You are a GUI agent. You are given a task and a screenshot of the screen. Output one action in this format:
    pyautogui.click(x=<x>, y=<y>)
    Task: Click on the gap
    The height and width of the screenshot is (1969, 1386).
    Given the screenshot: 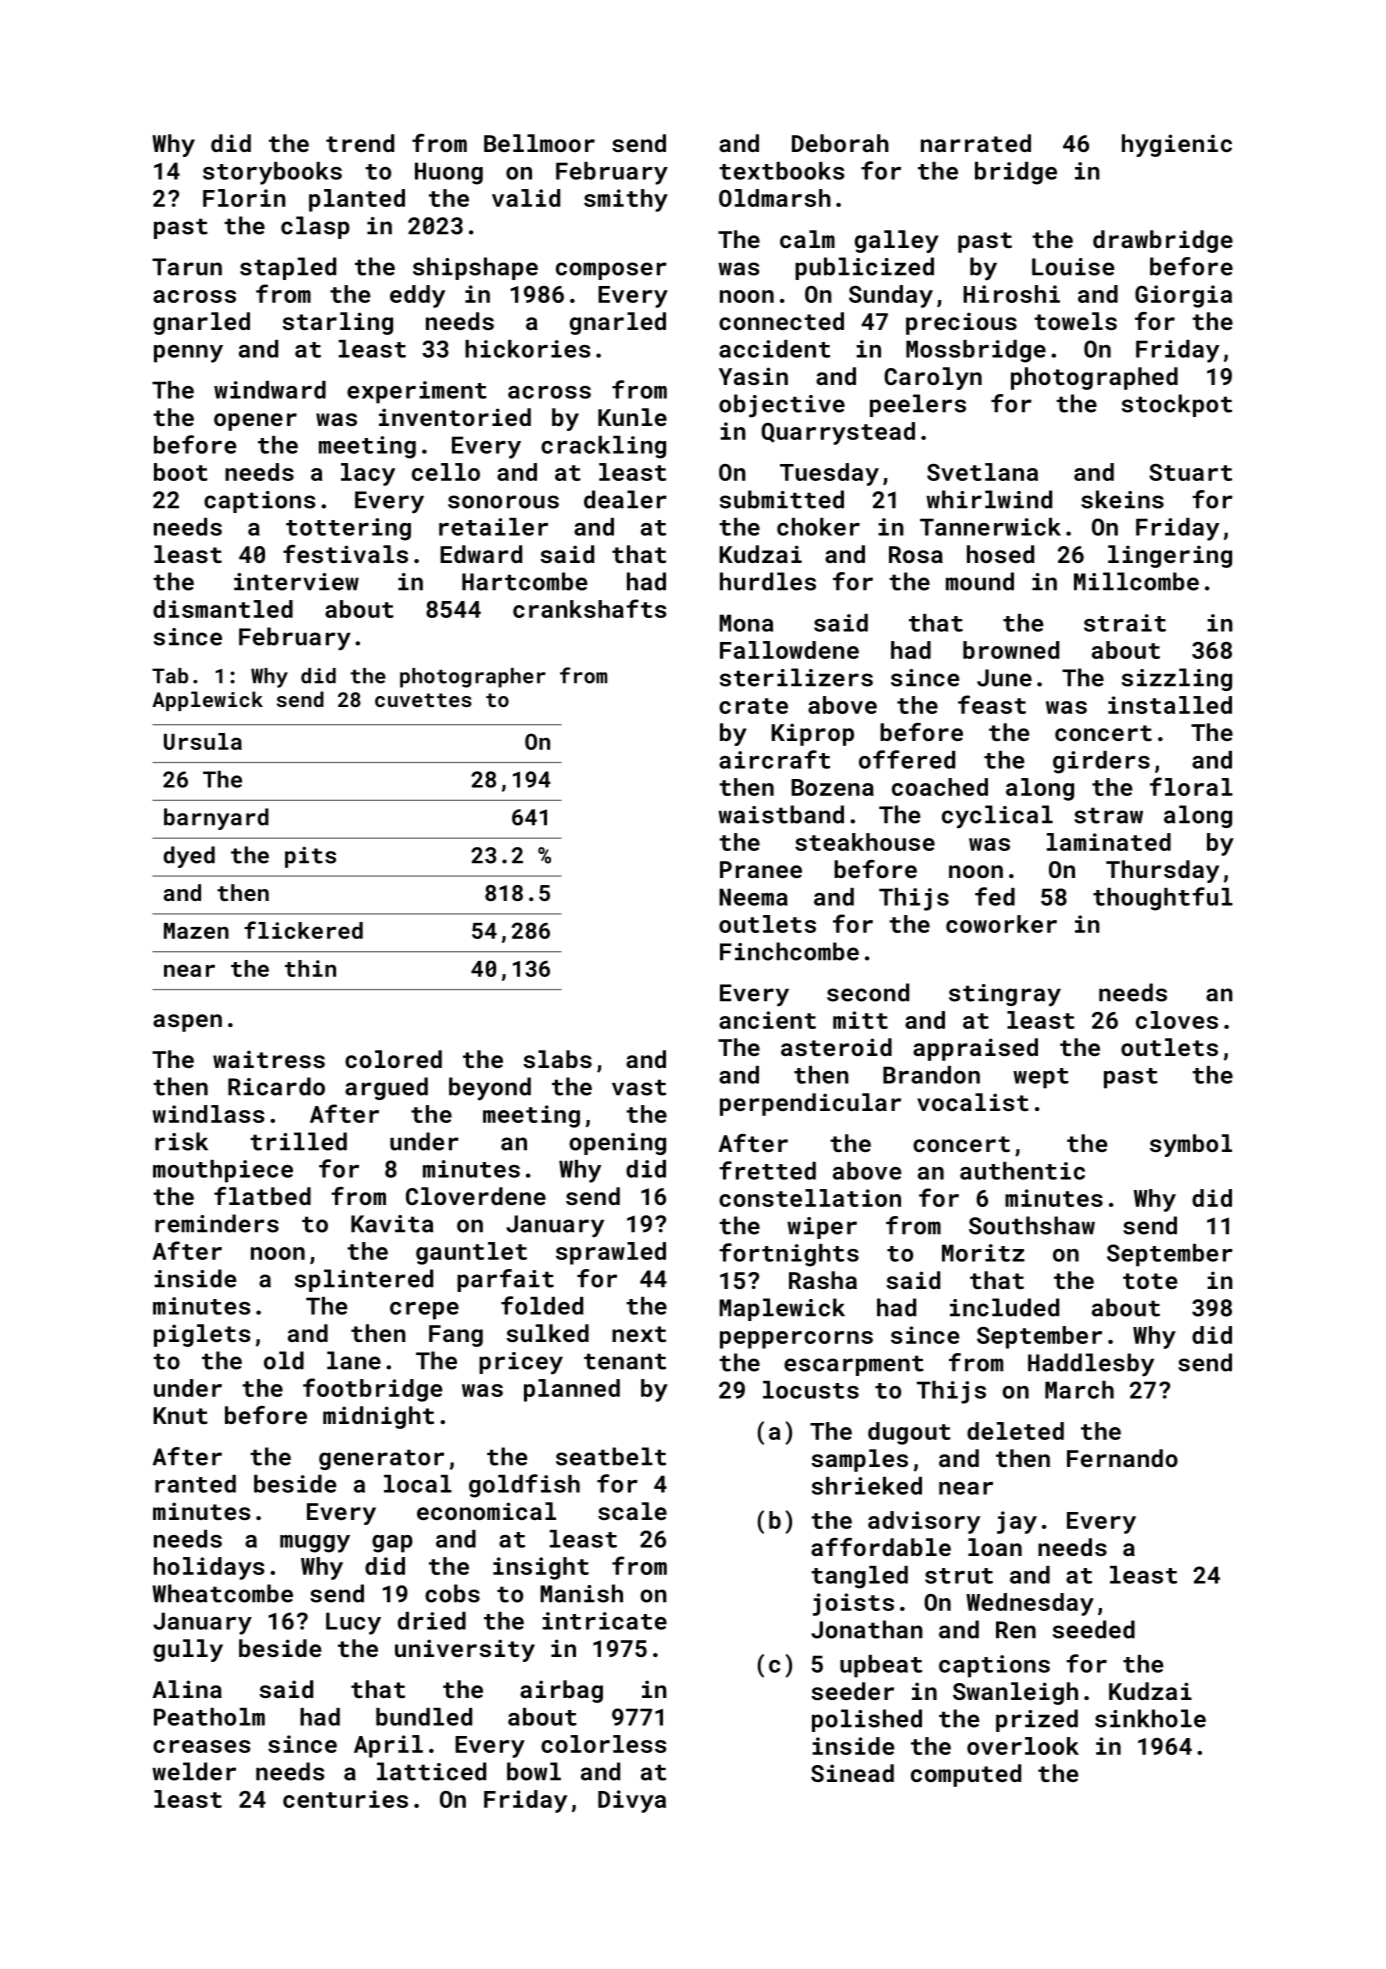 What is the action you would take?
    pyautogui.click(x=392, y=1544)
